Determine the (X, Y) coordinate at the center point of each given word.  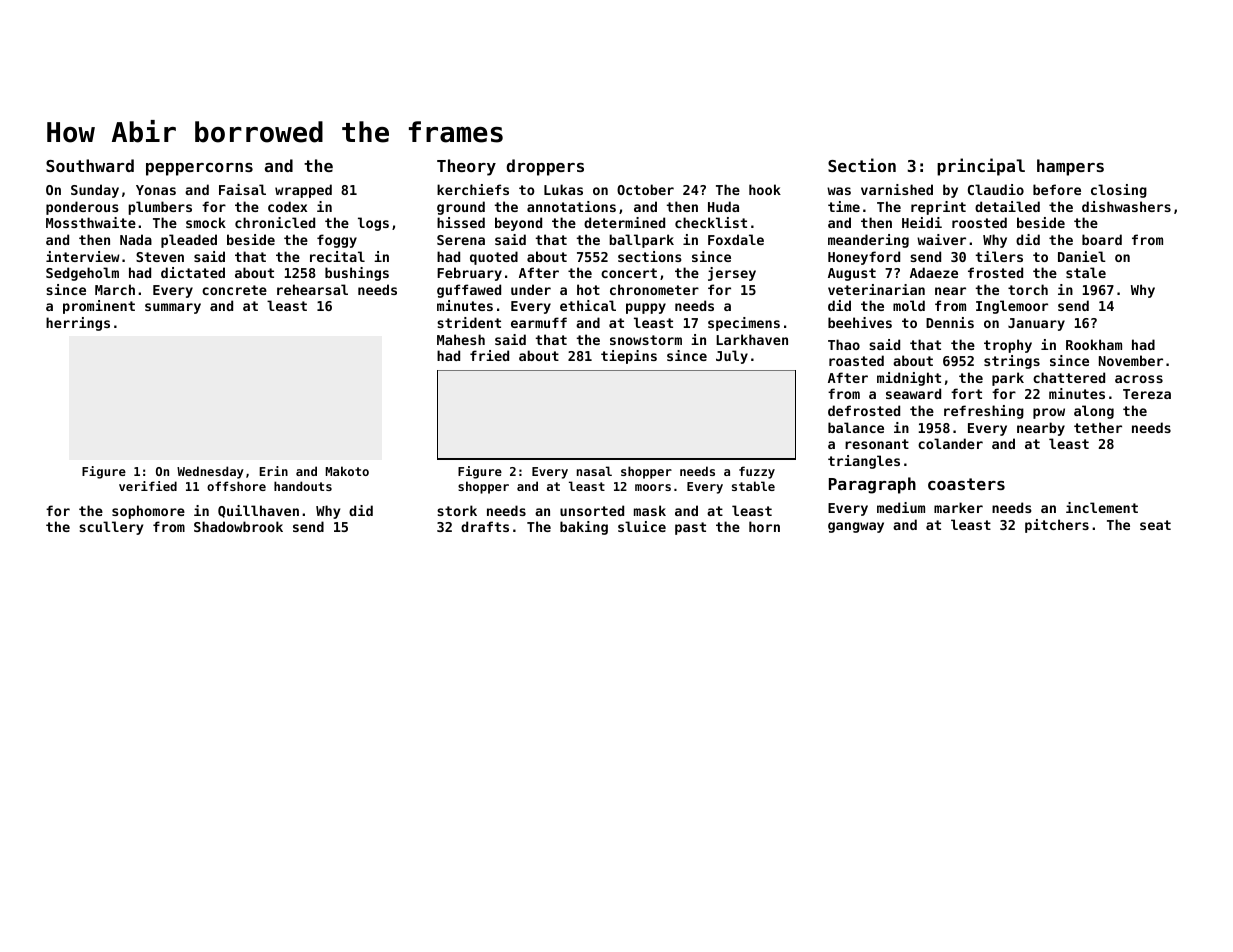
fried (489, 355)
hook (765, 189)
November (1131, 360)
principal (981, 167)
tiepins (629, 357)
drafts (485, 526)
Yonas (156, 190)
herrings (78, 324)
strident (469, 322)
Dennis (950, 322)
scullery (111, 528)
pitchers (1057, 526)
